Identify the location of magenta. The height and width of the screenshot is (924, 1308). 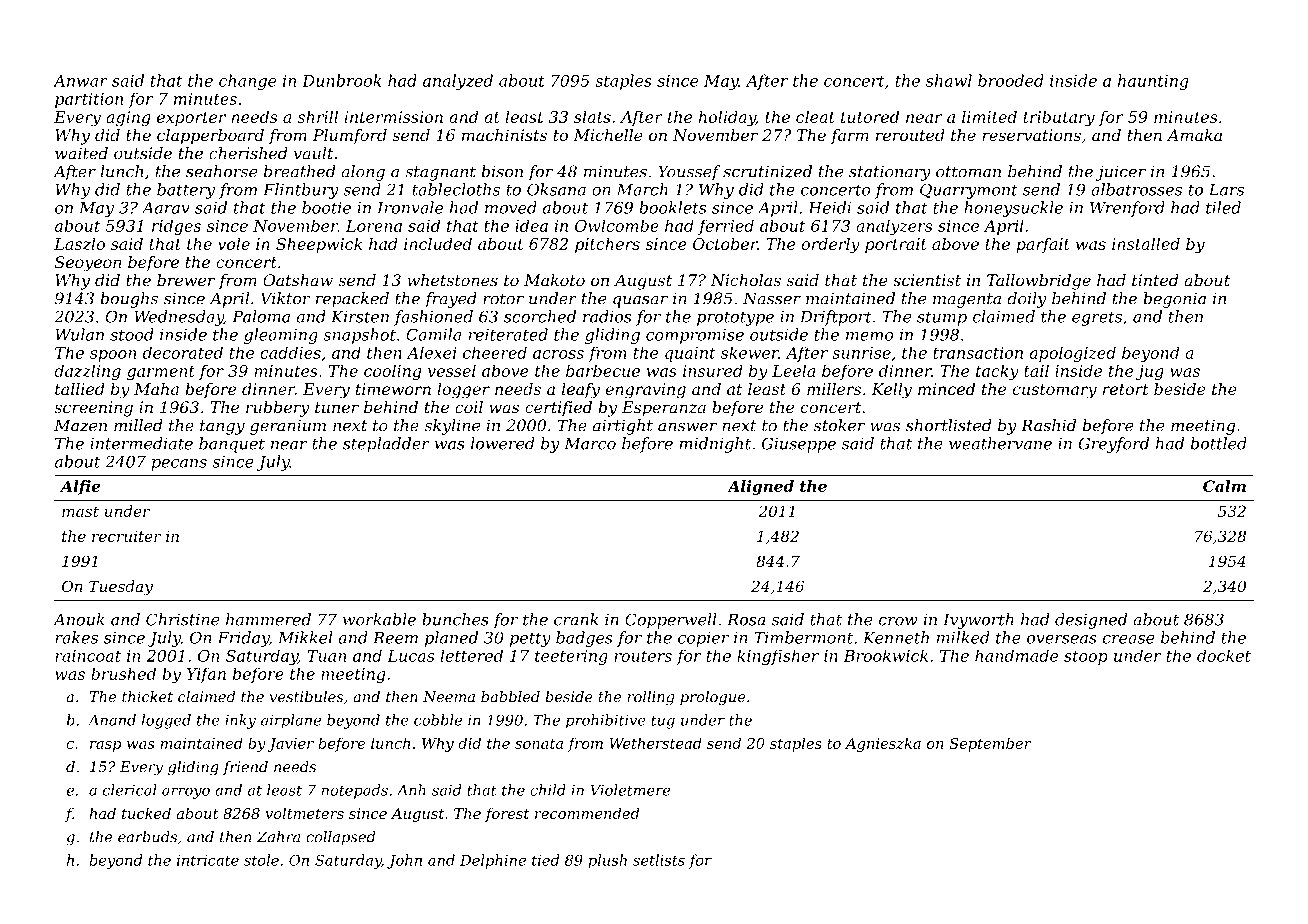
(967, 300).
